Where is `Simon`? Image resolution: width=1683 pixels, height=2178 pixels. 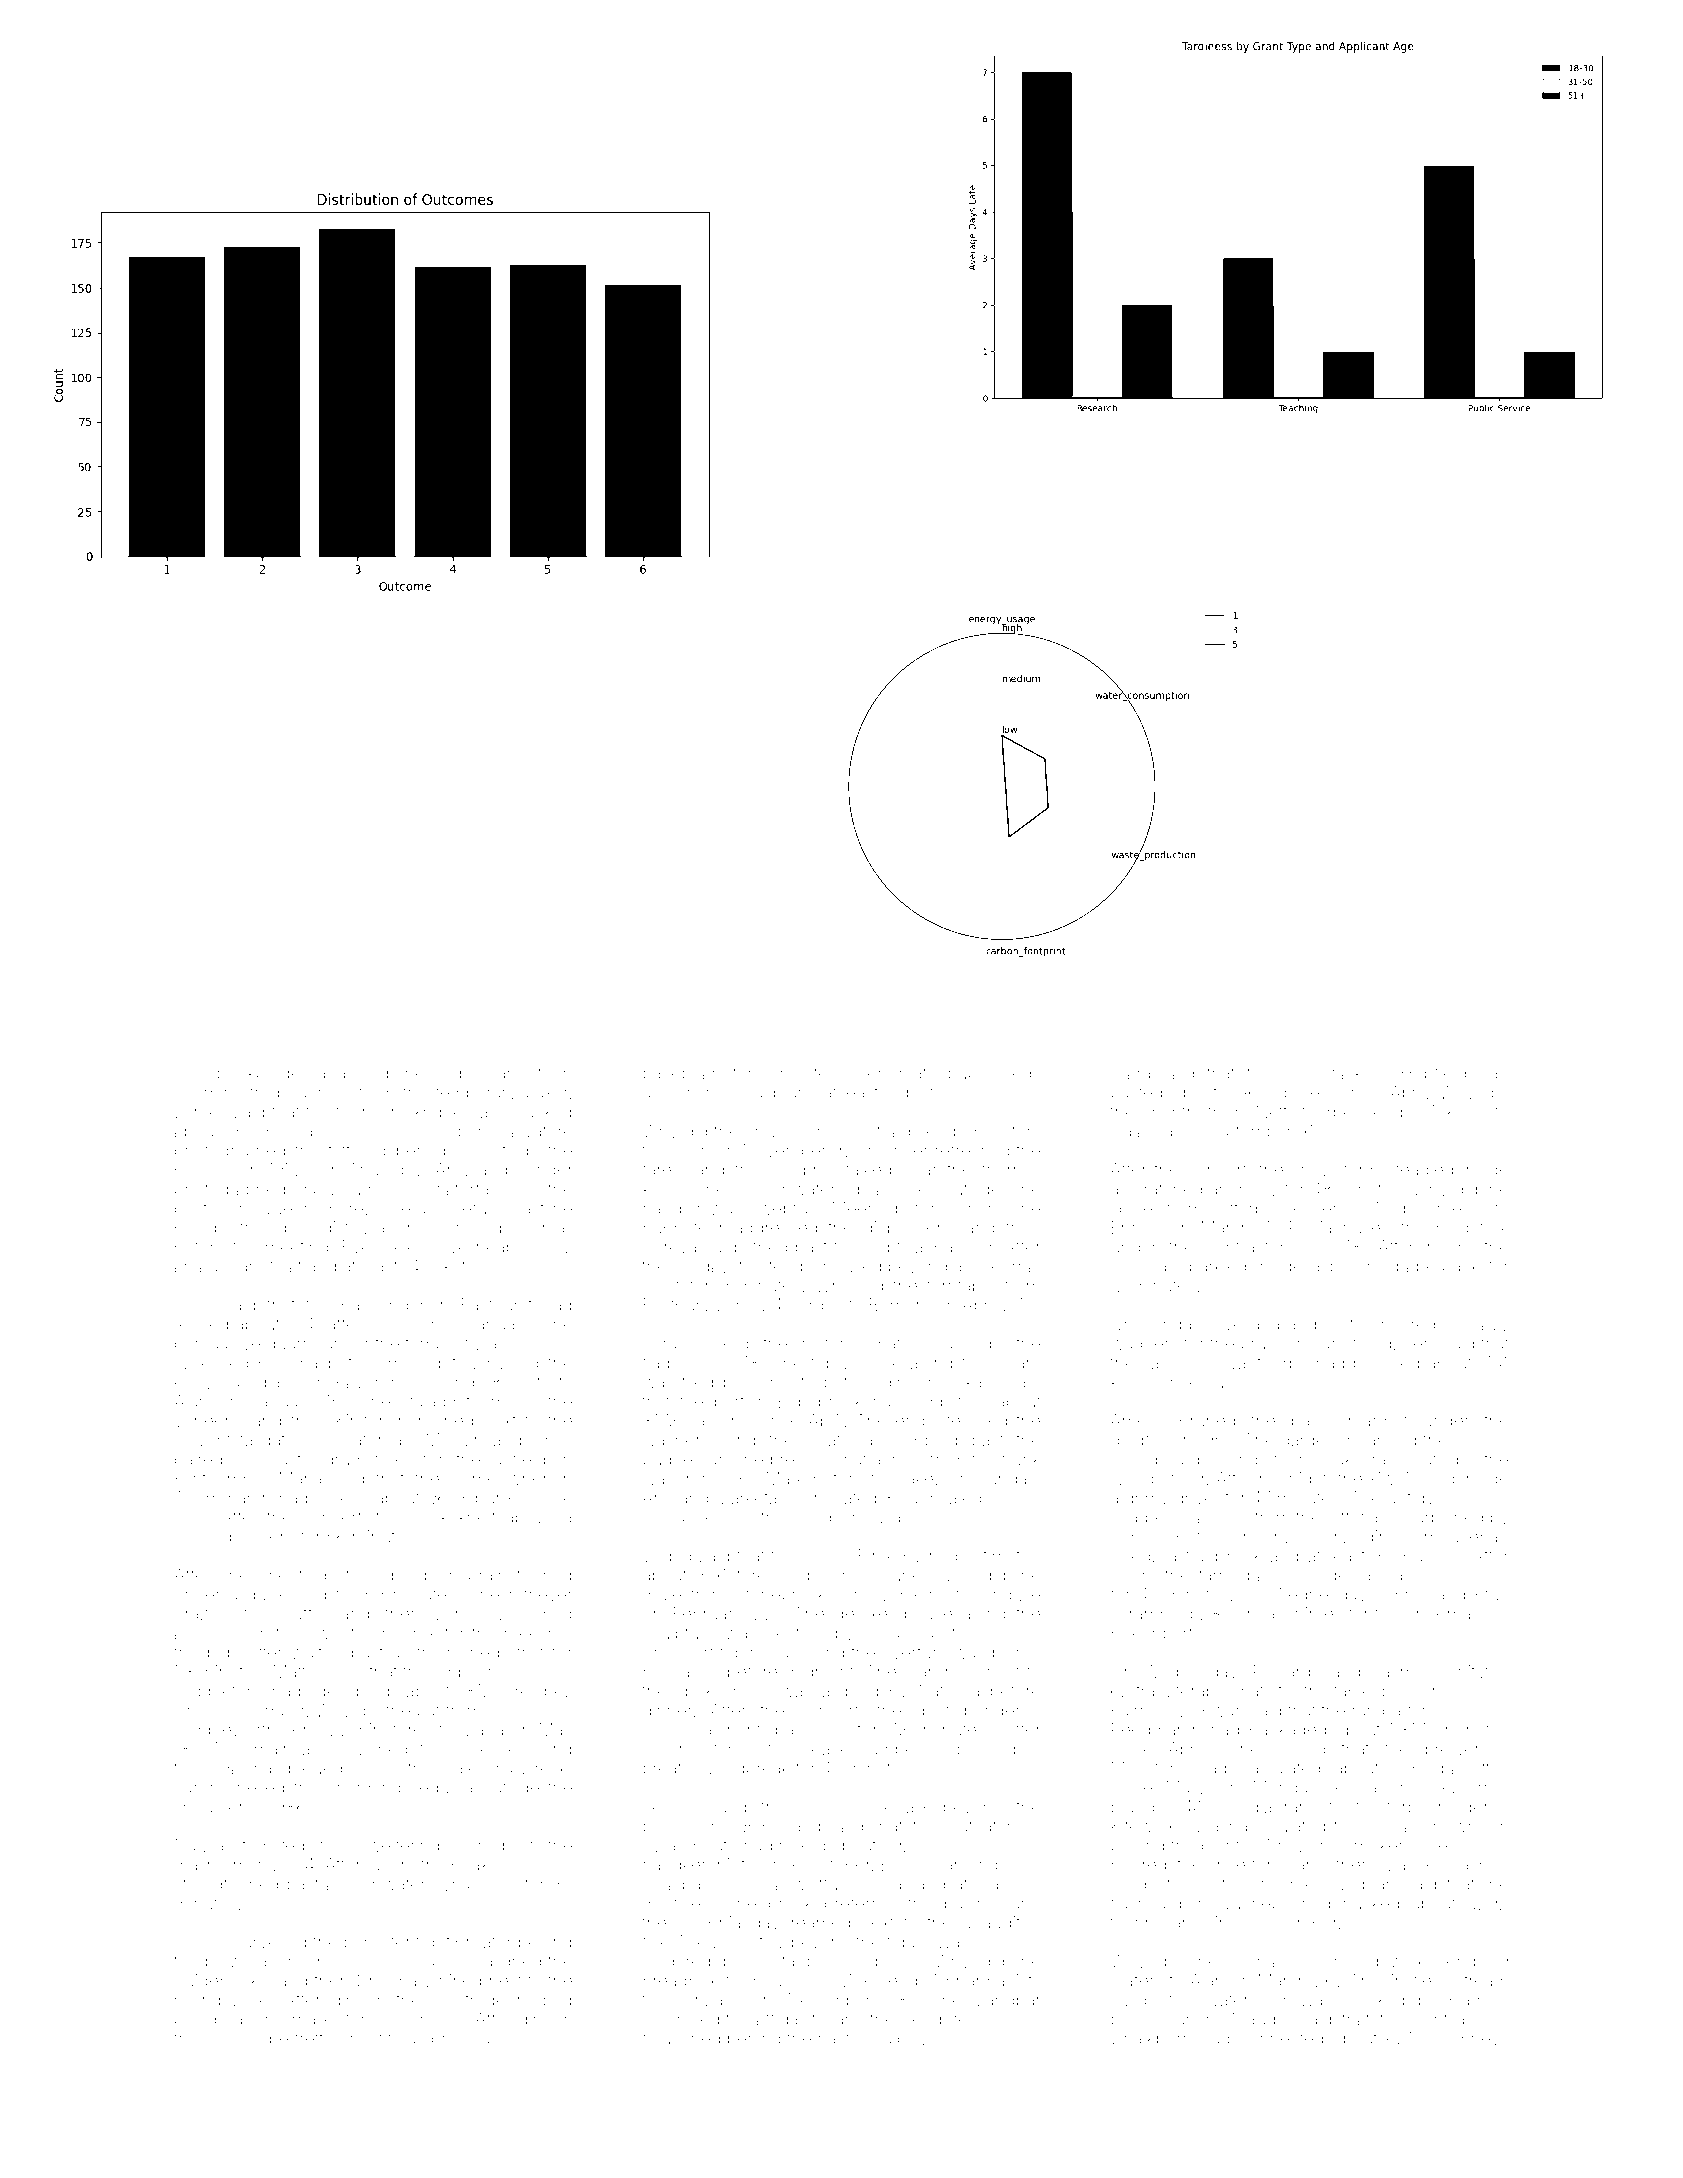 Simon is located at coordinates (1135, 1536).
